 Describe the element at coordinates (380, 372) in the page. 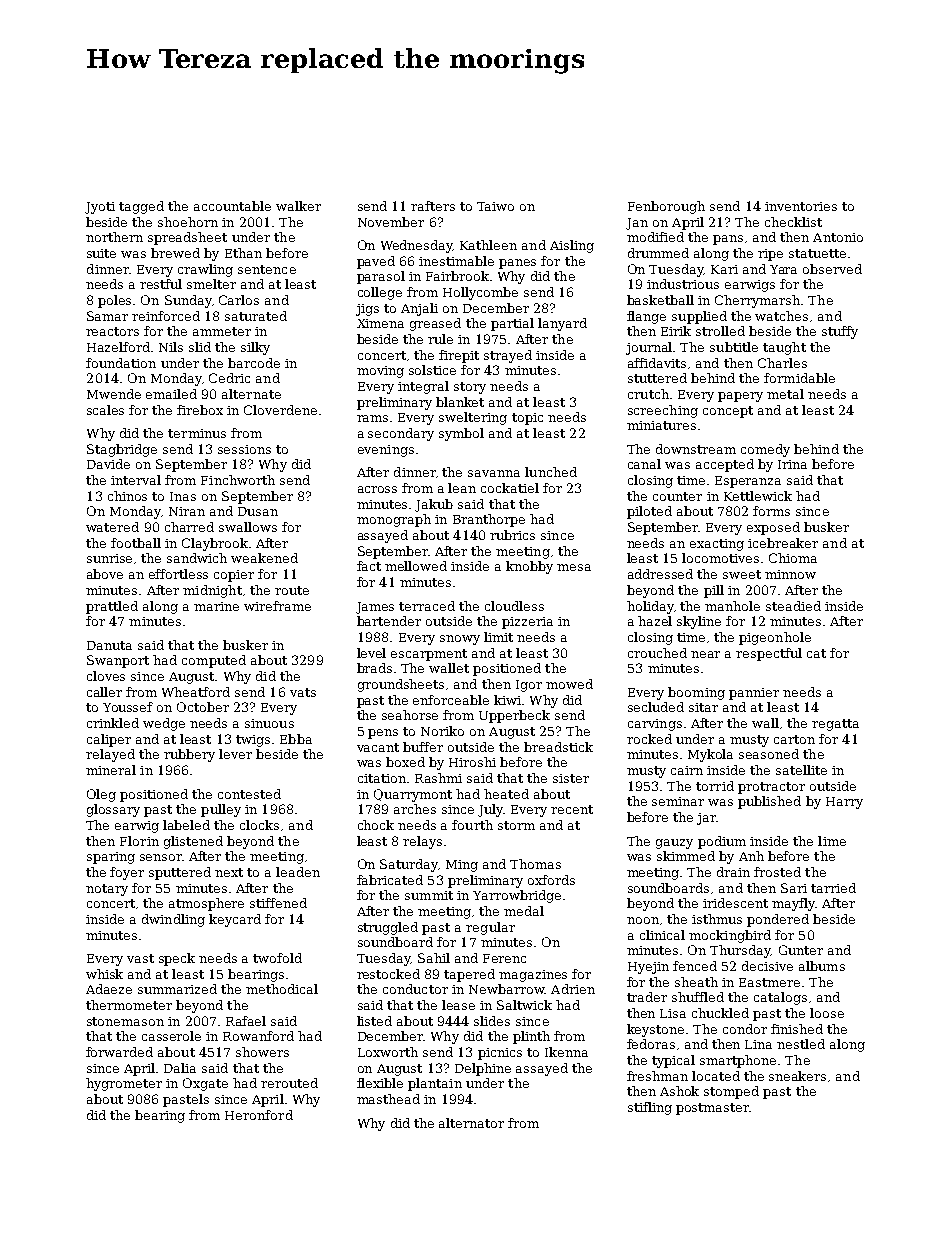

I see `moving` at that location.
